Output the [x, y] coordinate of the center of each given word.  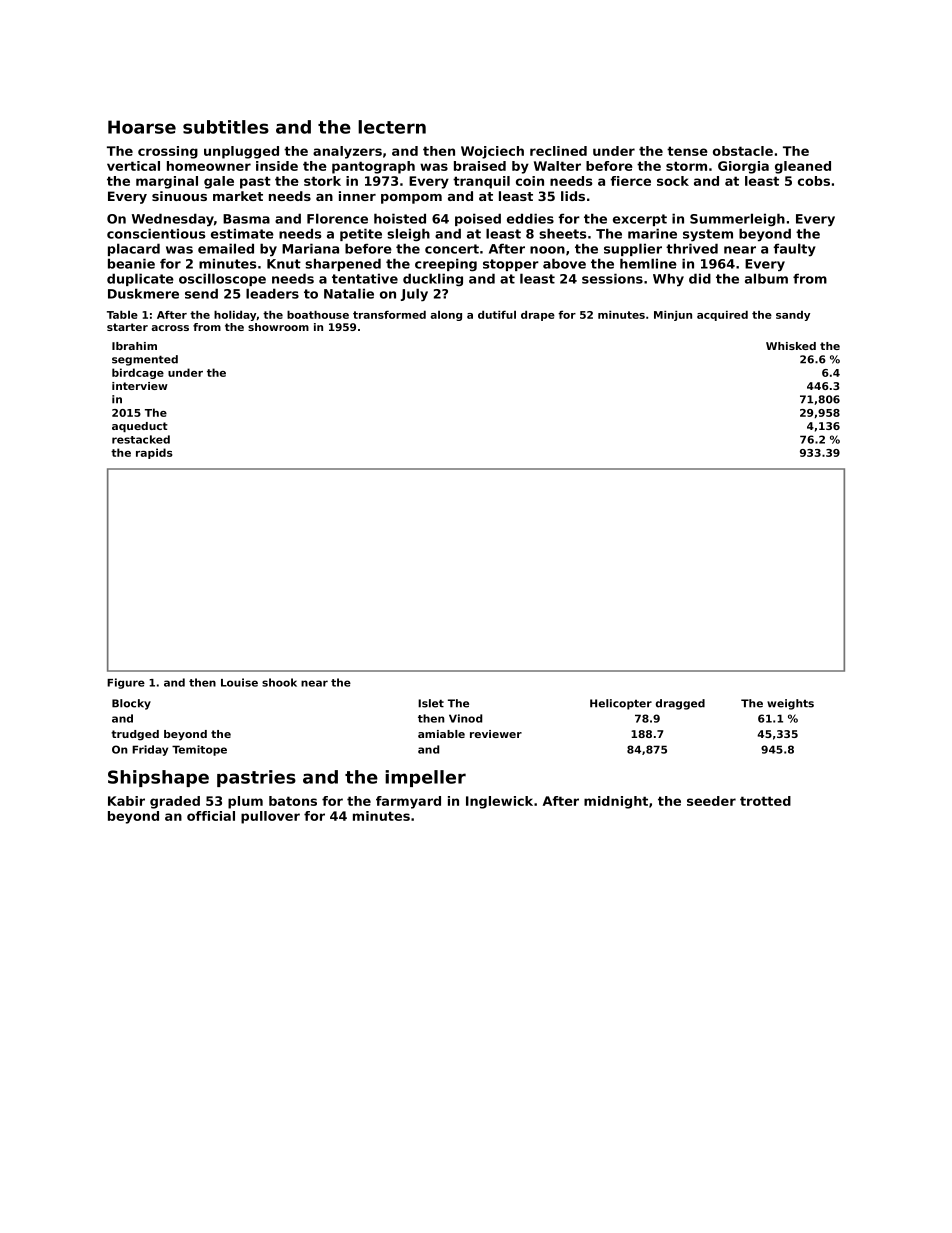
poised [478, 219]
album [766, 278]
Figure [126, 683]
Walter [557, 166]
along [446, 316]
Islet [431, 703]
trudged [135, 735]
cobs [814, 181]
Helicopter [621, 704]
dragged [680, 704]
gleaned [803, 167]
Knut [284, 264]
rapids [154, 453]
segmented [145, 360]
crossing [168, 152]
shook [279, 682]
